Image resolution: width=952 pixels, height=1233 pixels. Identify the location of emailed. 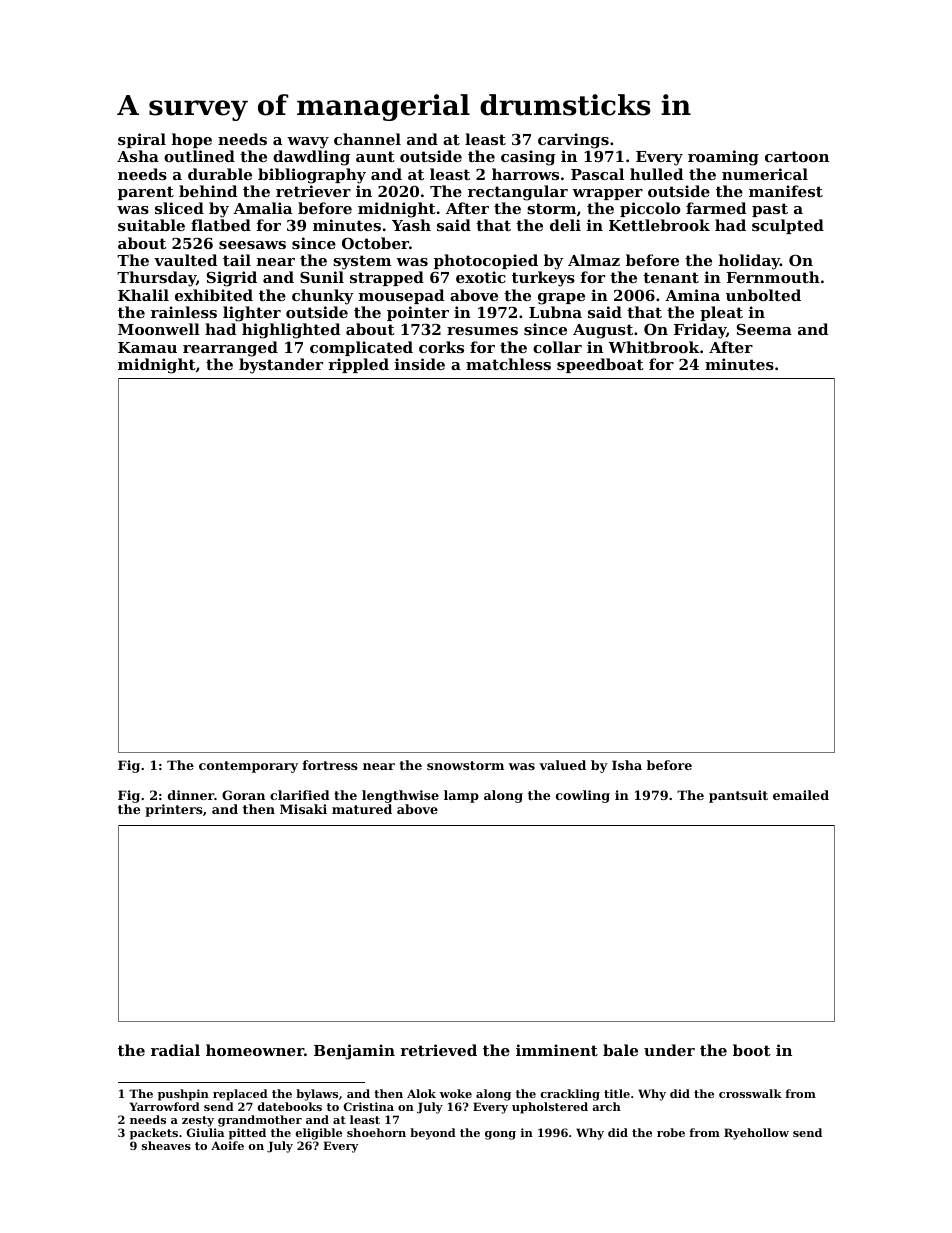
(801, 795).
